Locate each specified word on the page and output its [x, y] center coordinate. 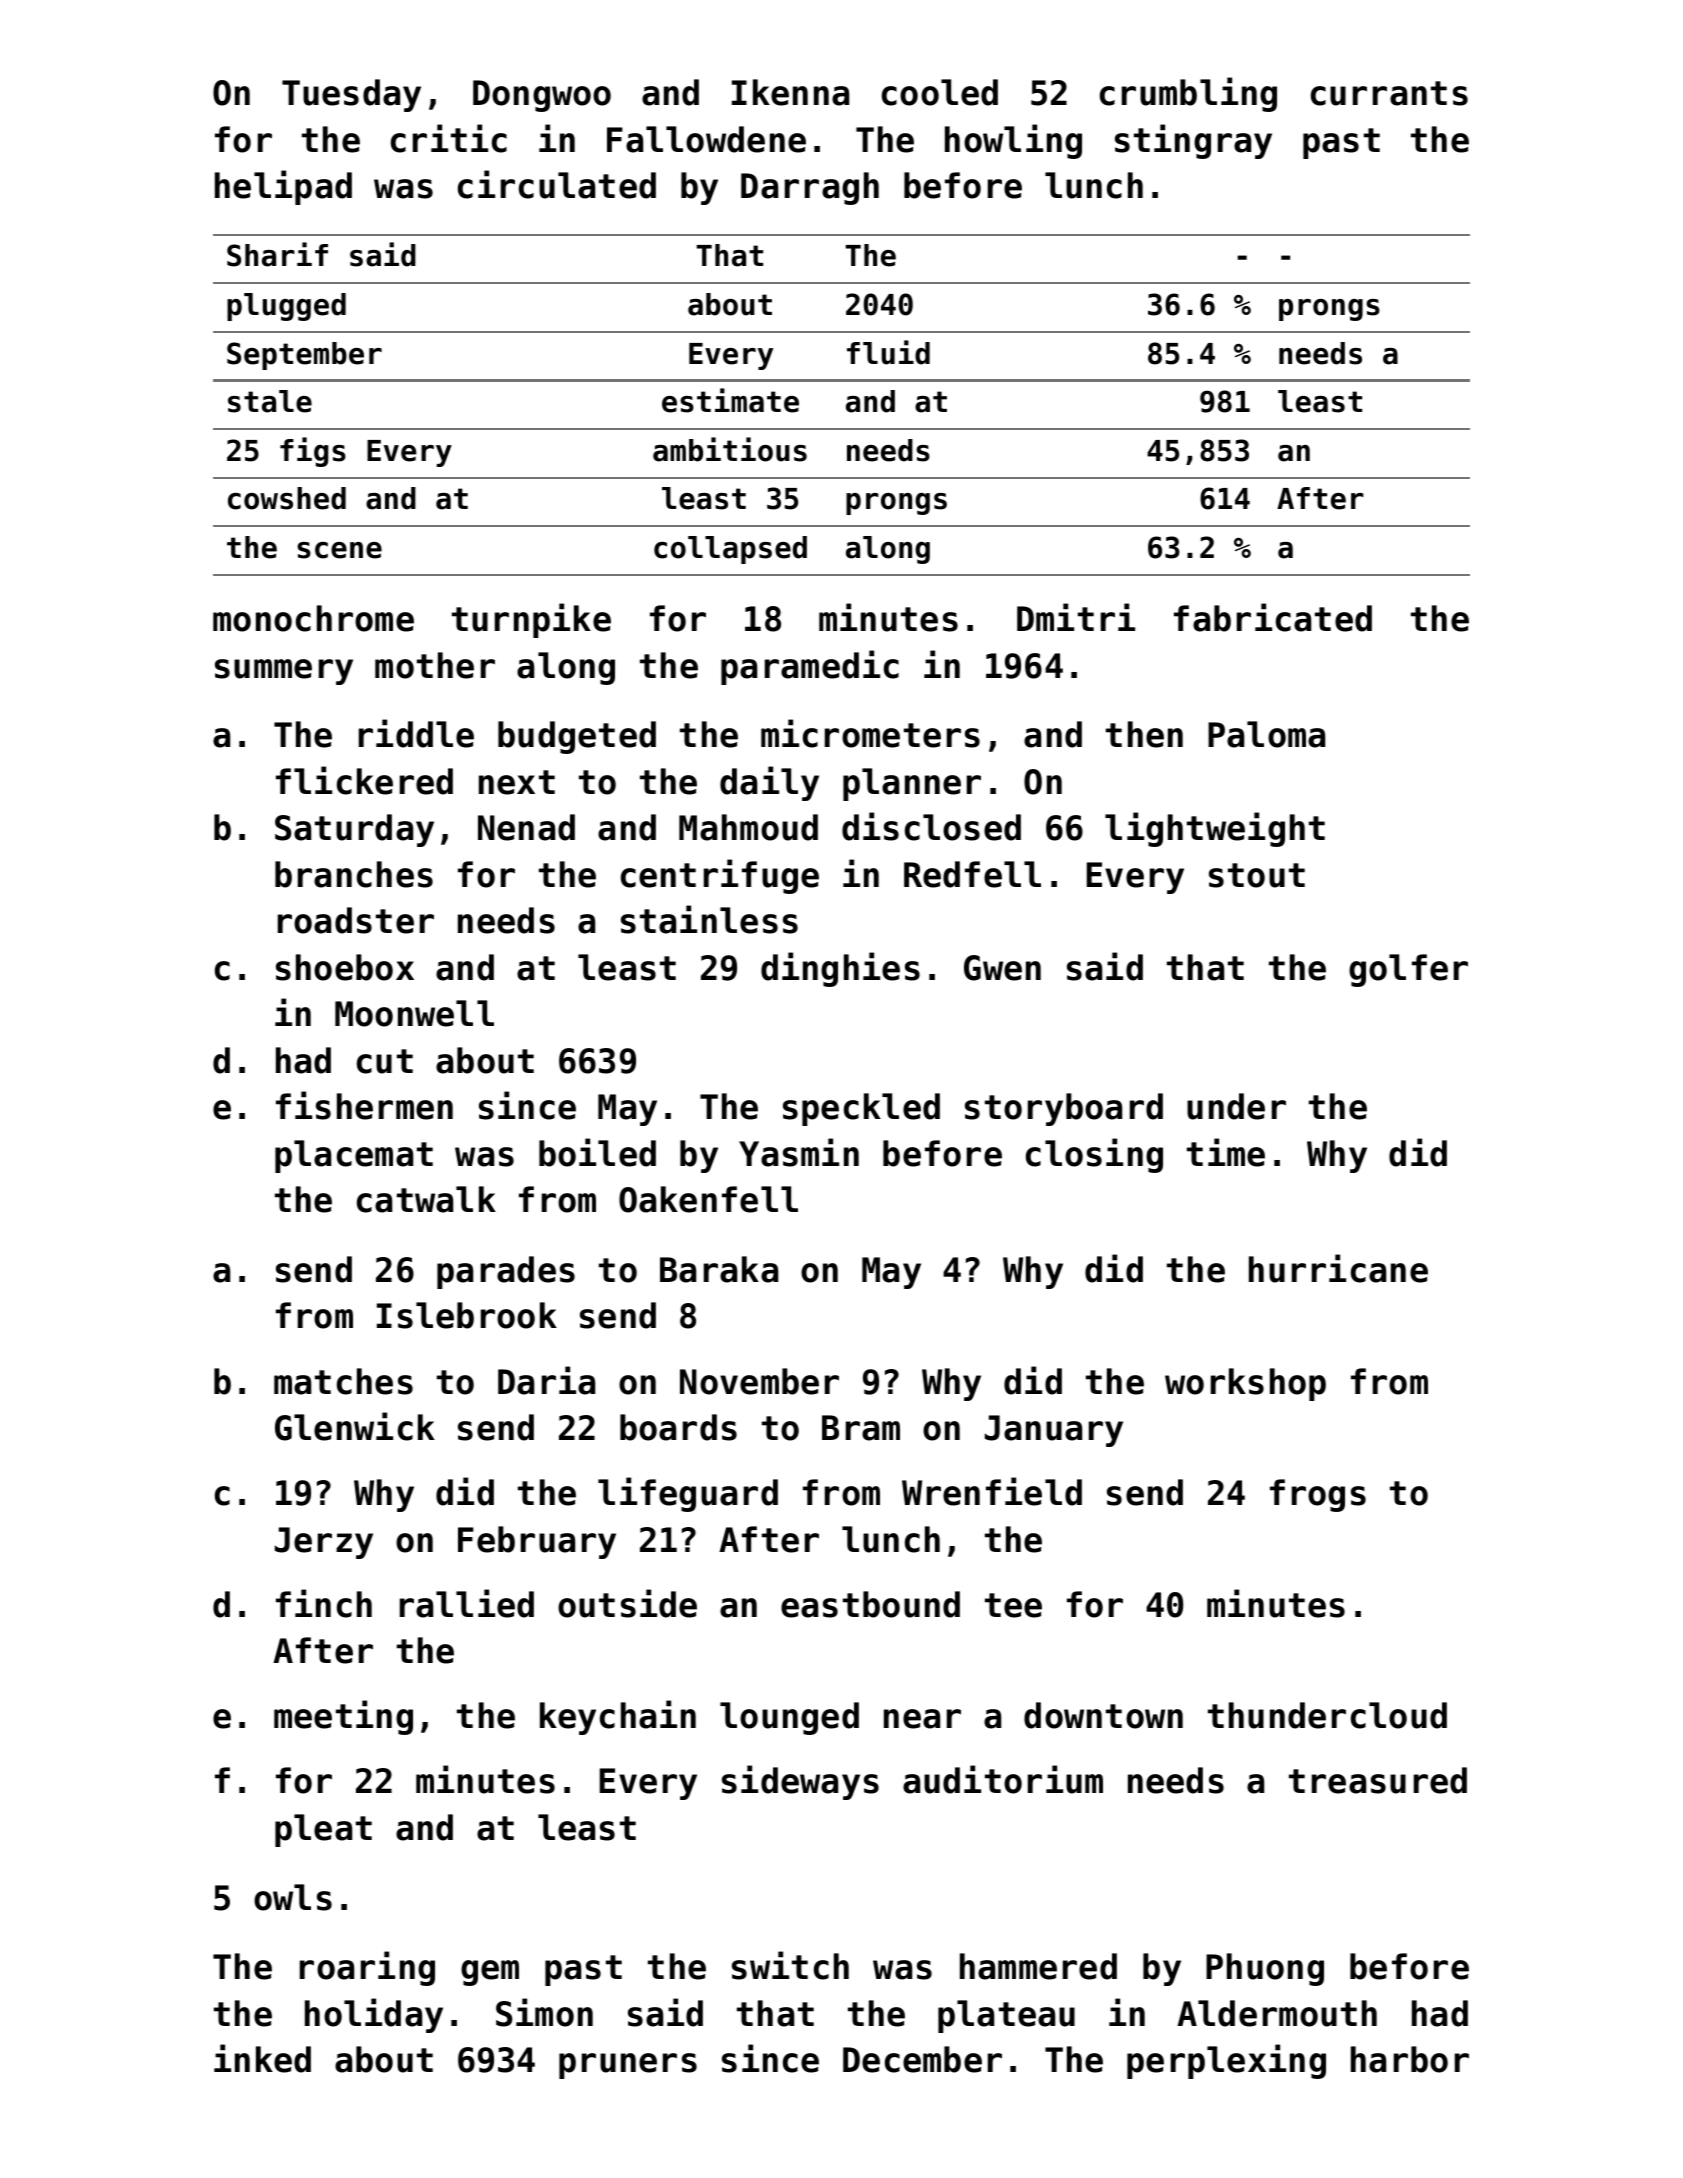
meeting [343, 1717]
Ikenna [790, 92]
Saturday [354, 830]
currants [1389, 93]
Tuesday [351, 95]
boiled [597, 1152]
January [1054, 1431]
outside [627, 1603]
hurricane [1338, 1268]
